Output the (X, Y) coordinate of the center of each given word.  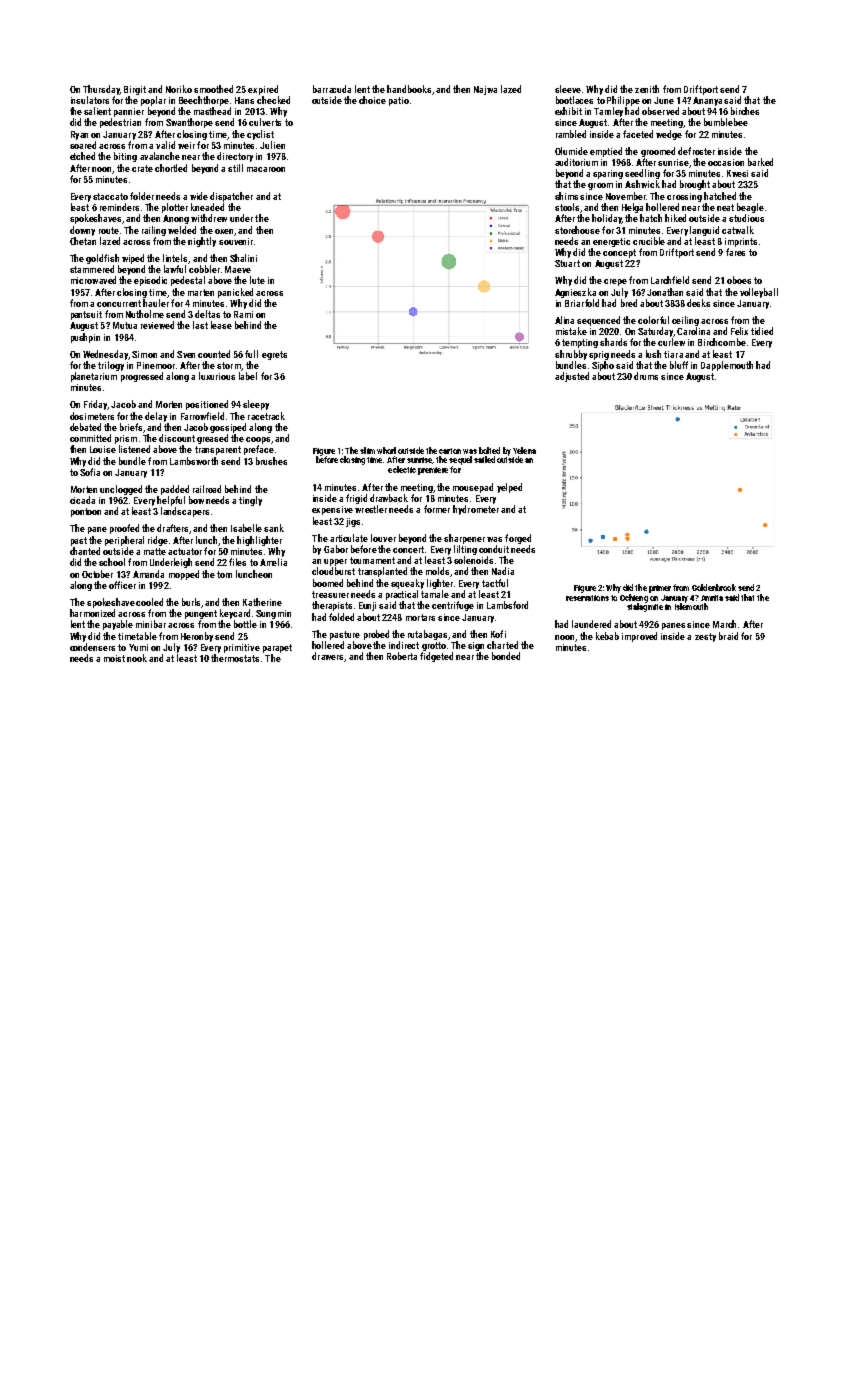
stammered (92, 269)
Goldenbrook (714, 587)
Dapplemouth (727, 366)
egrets (274, 355)
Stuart (567, 263)
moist (114, 658)
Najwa (485, 90)
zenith (647, 89)
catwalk (738, 230)
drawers (327, 656)
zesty (705, 637)
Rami (243, 314)
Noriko (179, 89)
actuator (185, 551)
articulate (349, 538)
